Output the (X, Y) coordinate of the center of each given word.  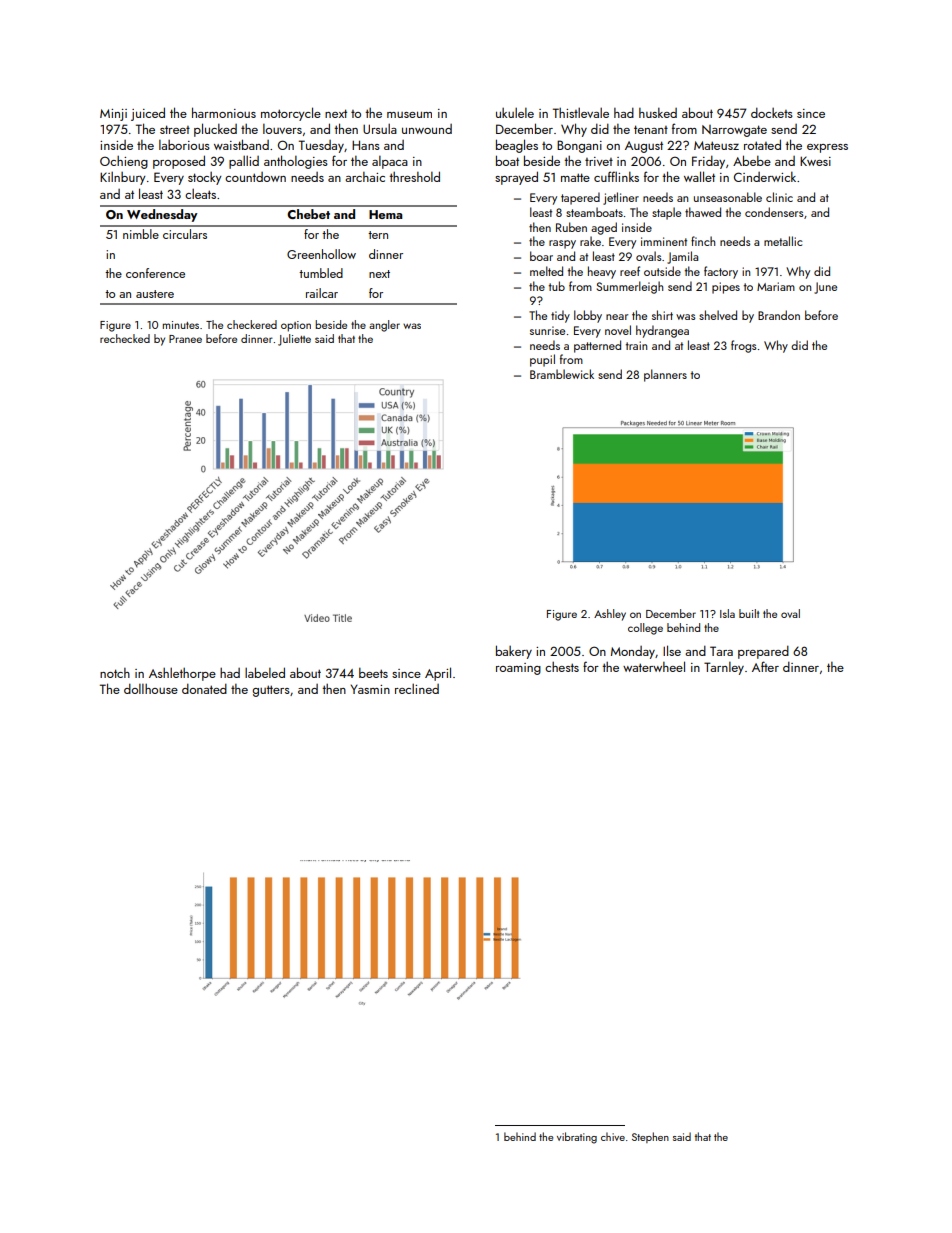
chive (613, 1136)
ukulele (515, 112)
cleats (200, 193)
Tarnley (724, 668)
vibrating (577, 1138)
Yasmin (370, 689)
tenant (651, 129)
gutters (271, 691)
